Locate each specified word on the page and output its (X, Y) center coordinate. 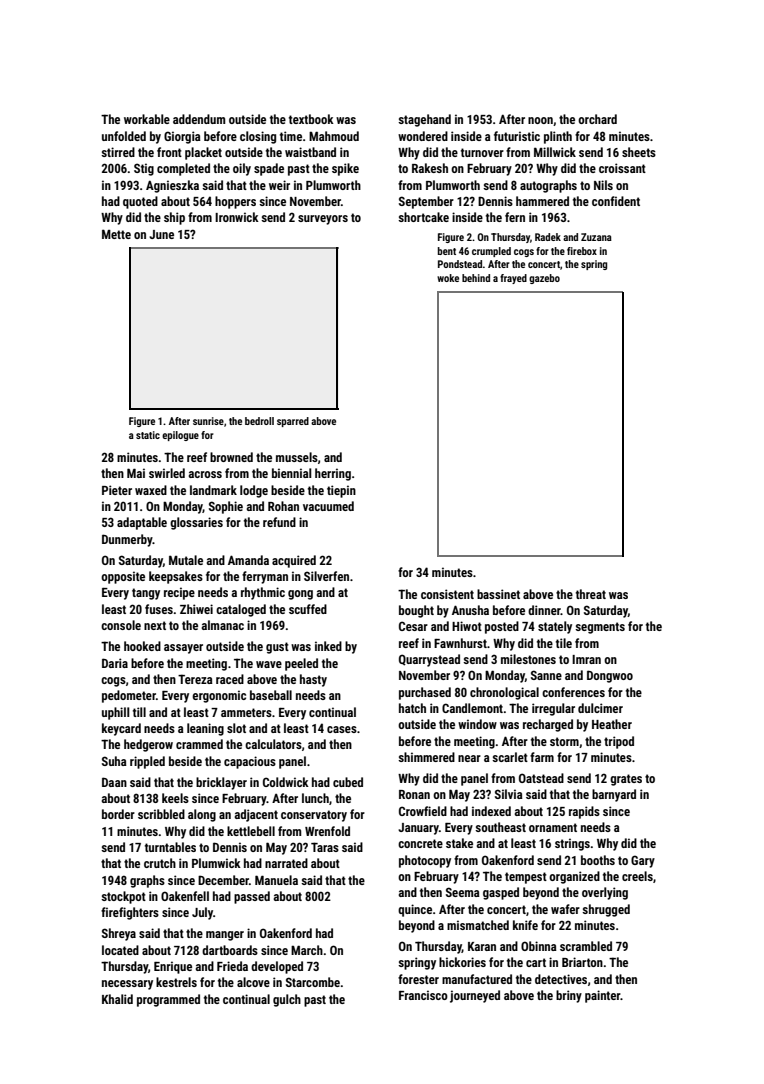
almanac (222, 625)
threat (591, 594)
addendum (199, 119)
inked (328, 646)
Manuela (276, 880)
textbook (311, 119)
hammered (542, 201)
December (223, 880)
